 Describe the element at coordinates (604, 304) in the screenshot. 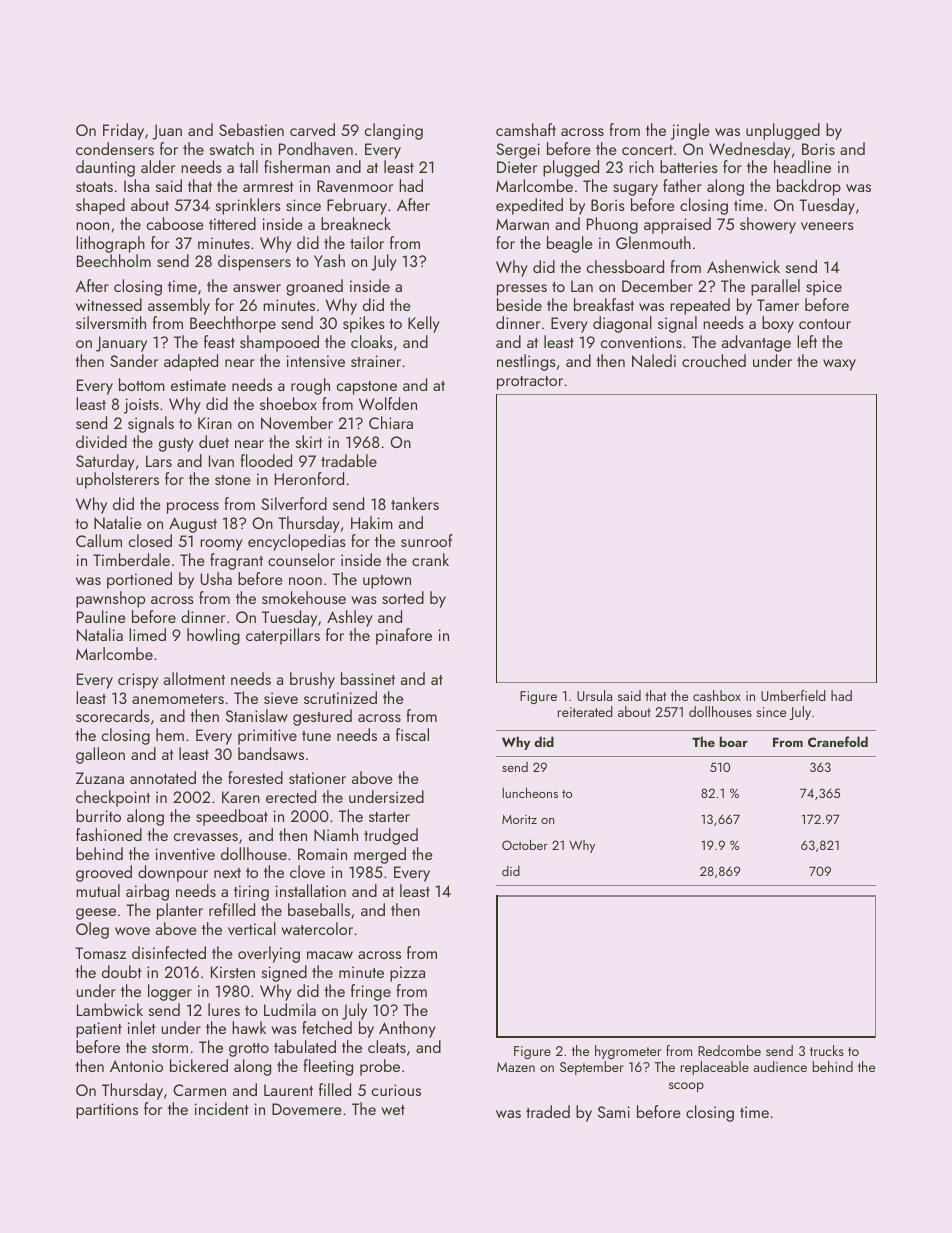

I see `breakfast` at that location.
